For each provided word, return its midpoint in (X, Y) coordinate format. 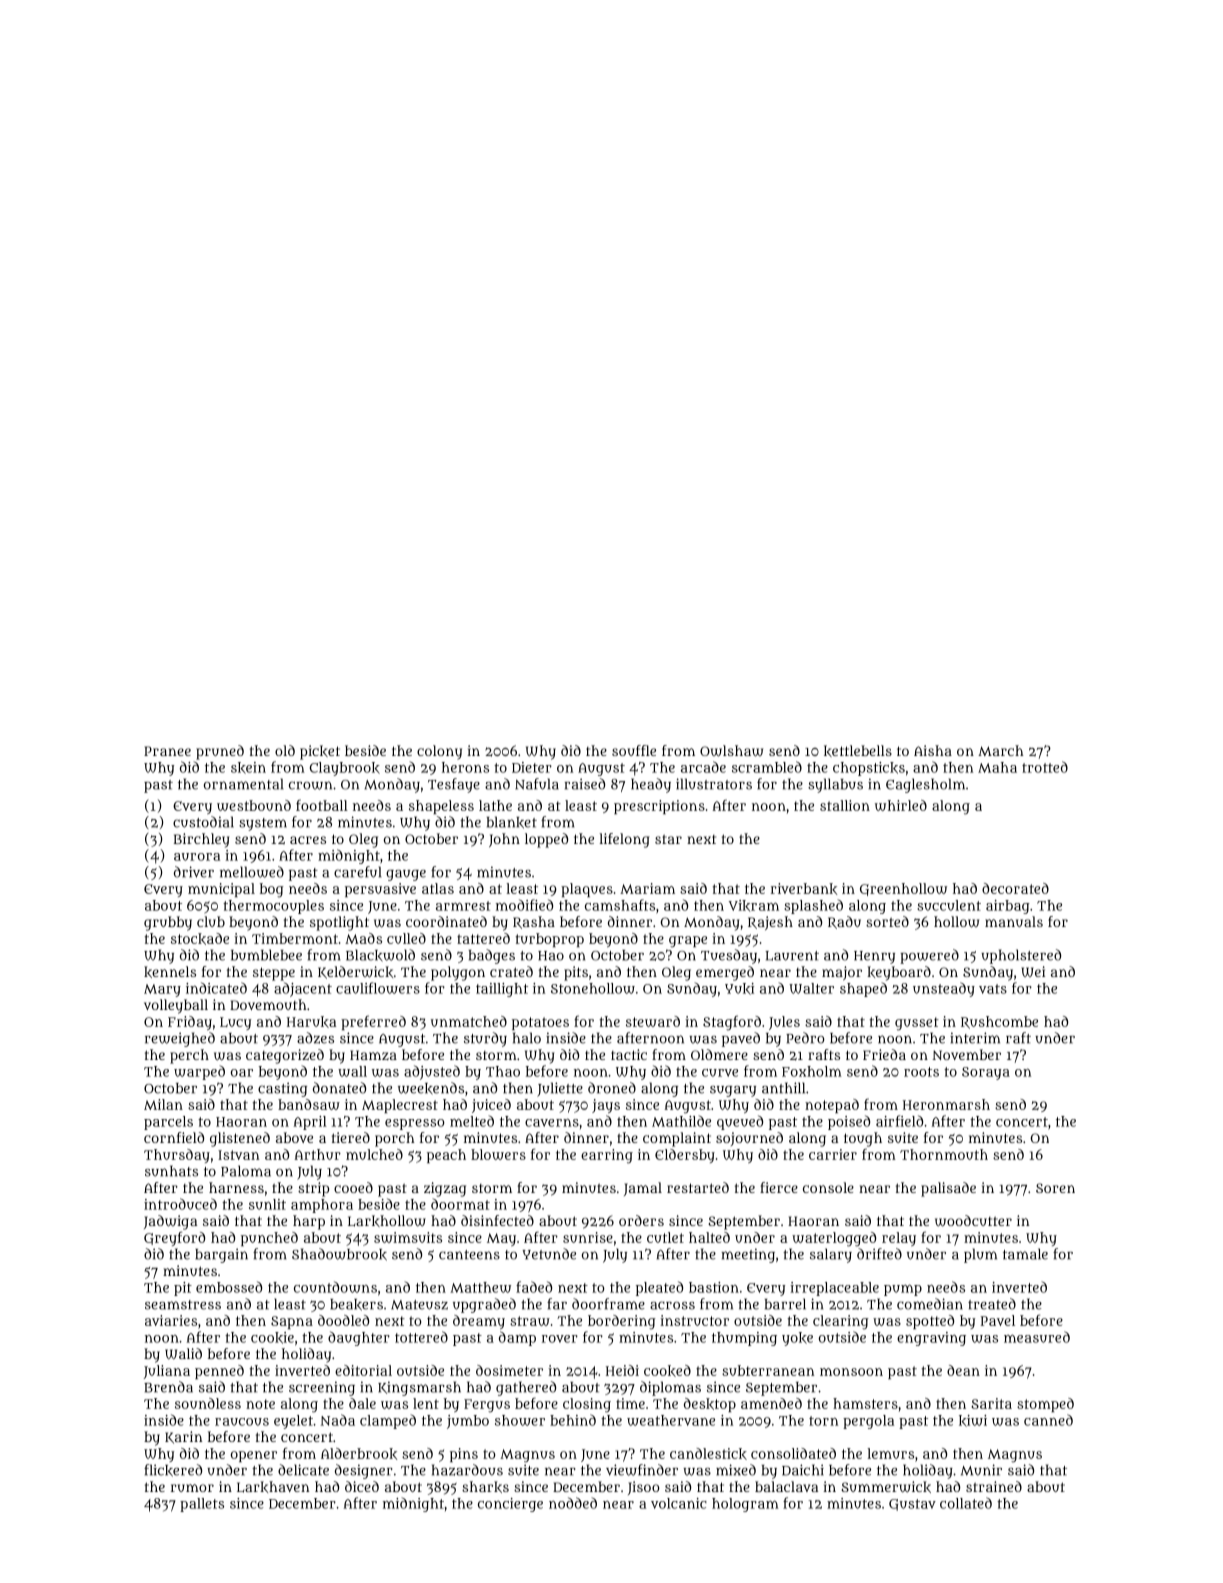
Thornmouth (944, 1154)
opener (254, 1456)
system (263, 824)
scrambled (767, 767)
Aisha (933, 750)
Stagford (732, 1023)
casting (282, 1089)
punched (269, 1239)
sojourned (749, 1139)
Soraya (986, 1073)
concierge (510, 1505)
